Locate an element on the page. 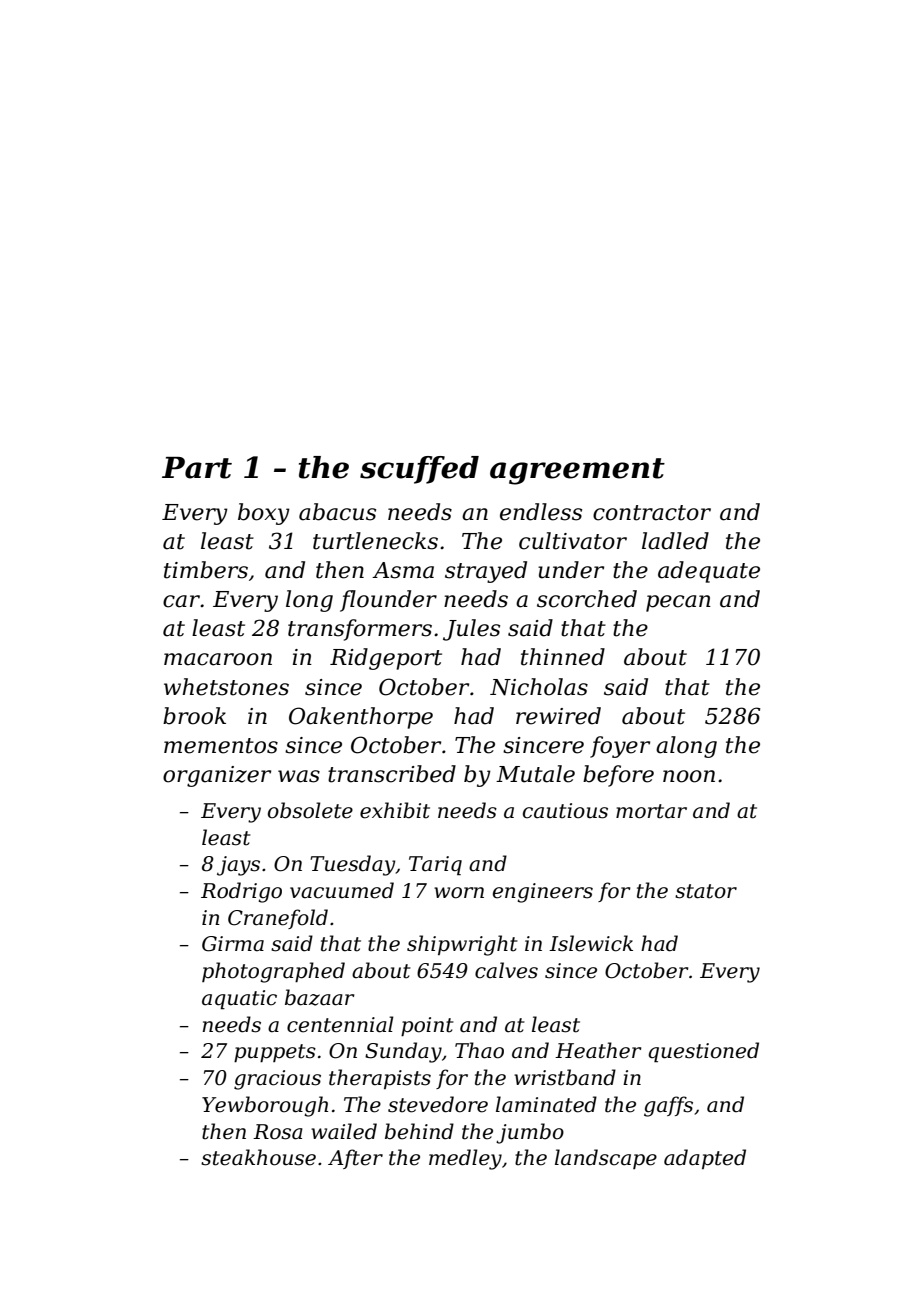 The image size is (924, 1311). thinned is located at coordinates (563, 657).
